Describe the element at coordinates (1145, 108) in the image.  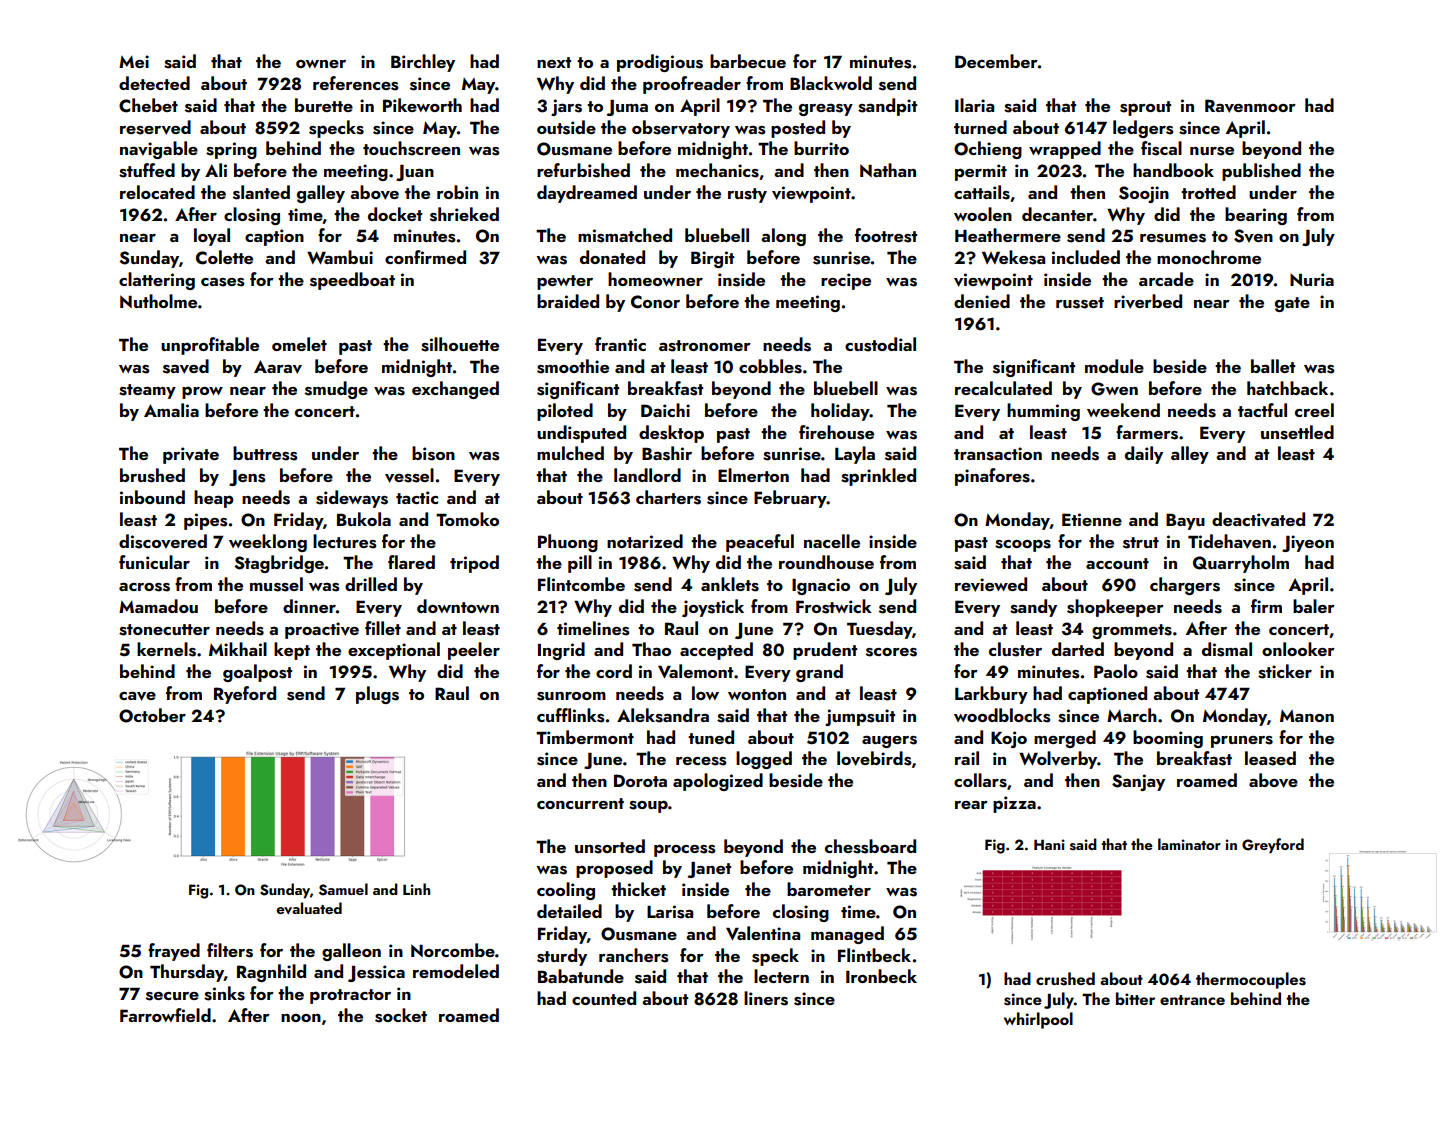
I see `sprout` at that location.
